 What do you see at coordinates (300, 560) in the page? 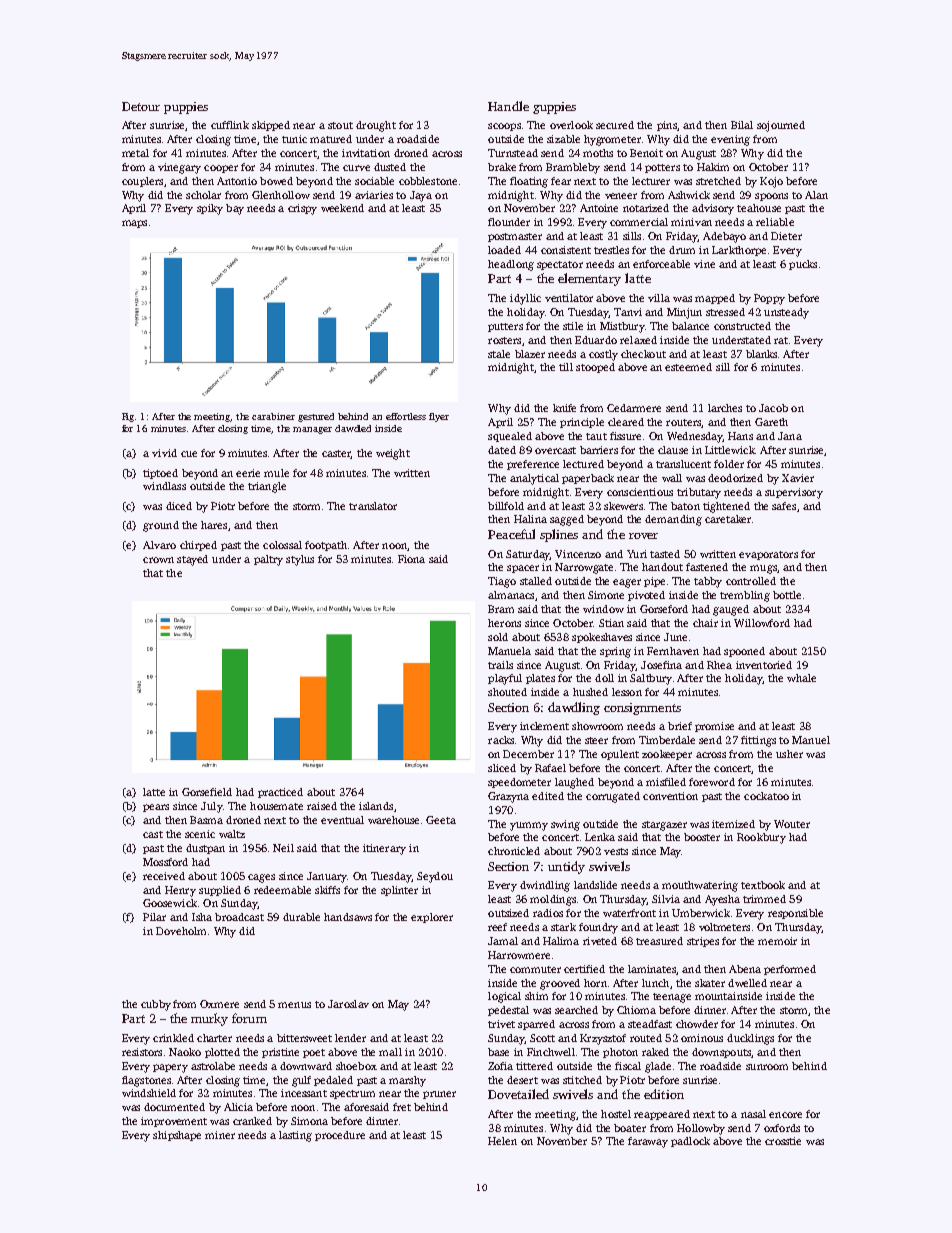
I see `stylus` at bounding box center [300, 560].
